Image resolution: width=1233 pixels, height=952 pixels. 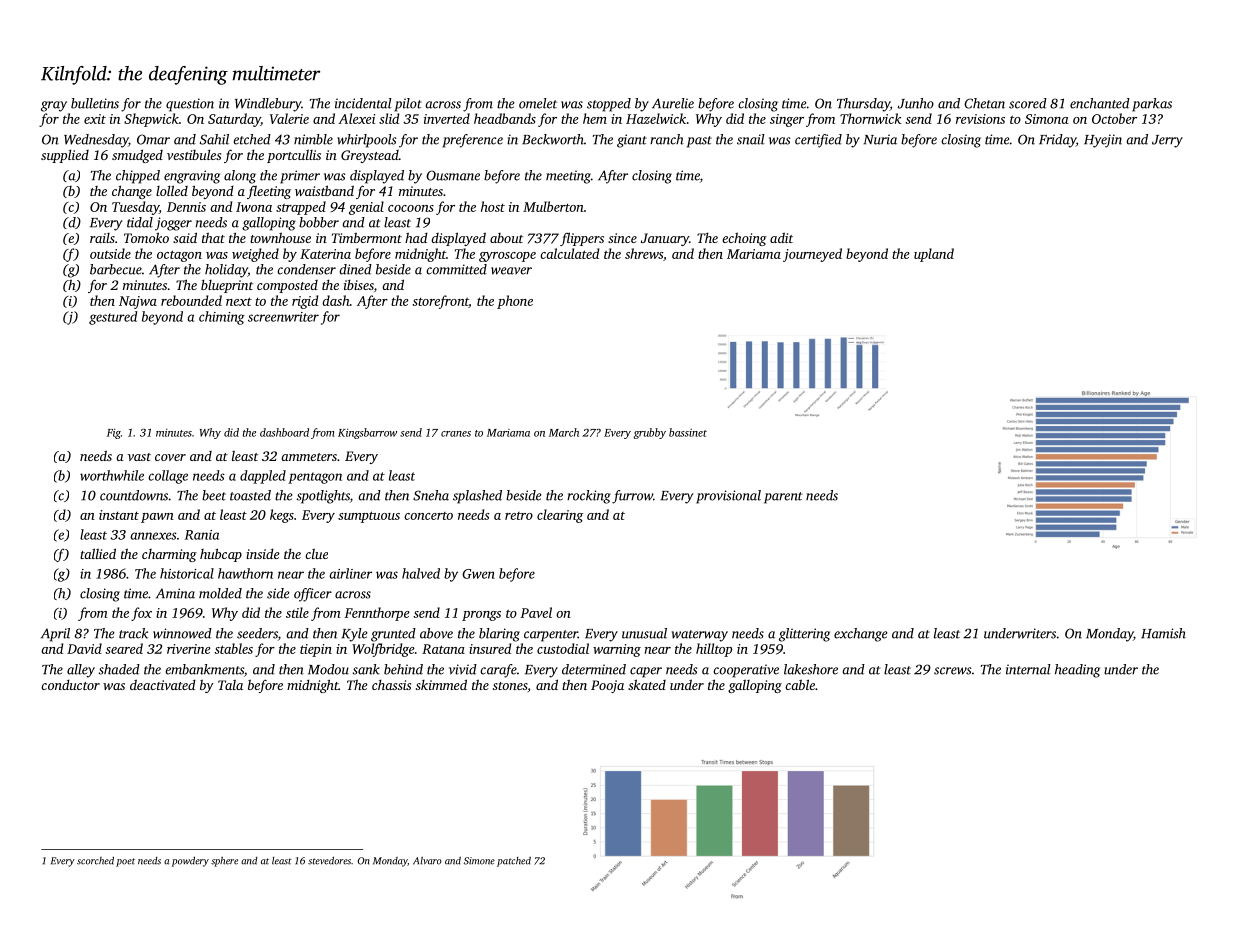 What do you see at coordinates (1077, 671) in the document?
I see `heading` at bounding box center [1077, 671].
